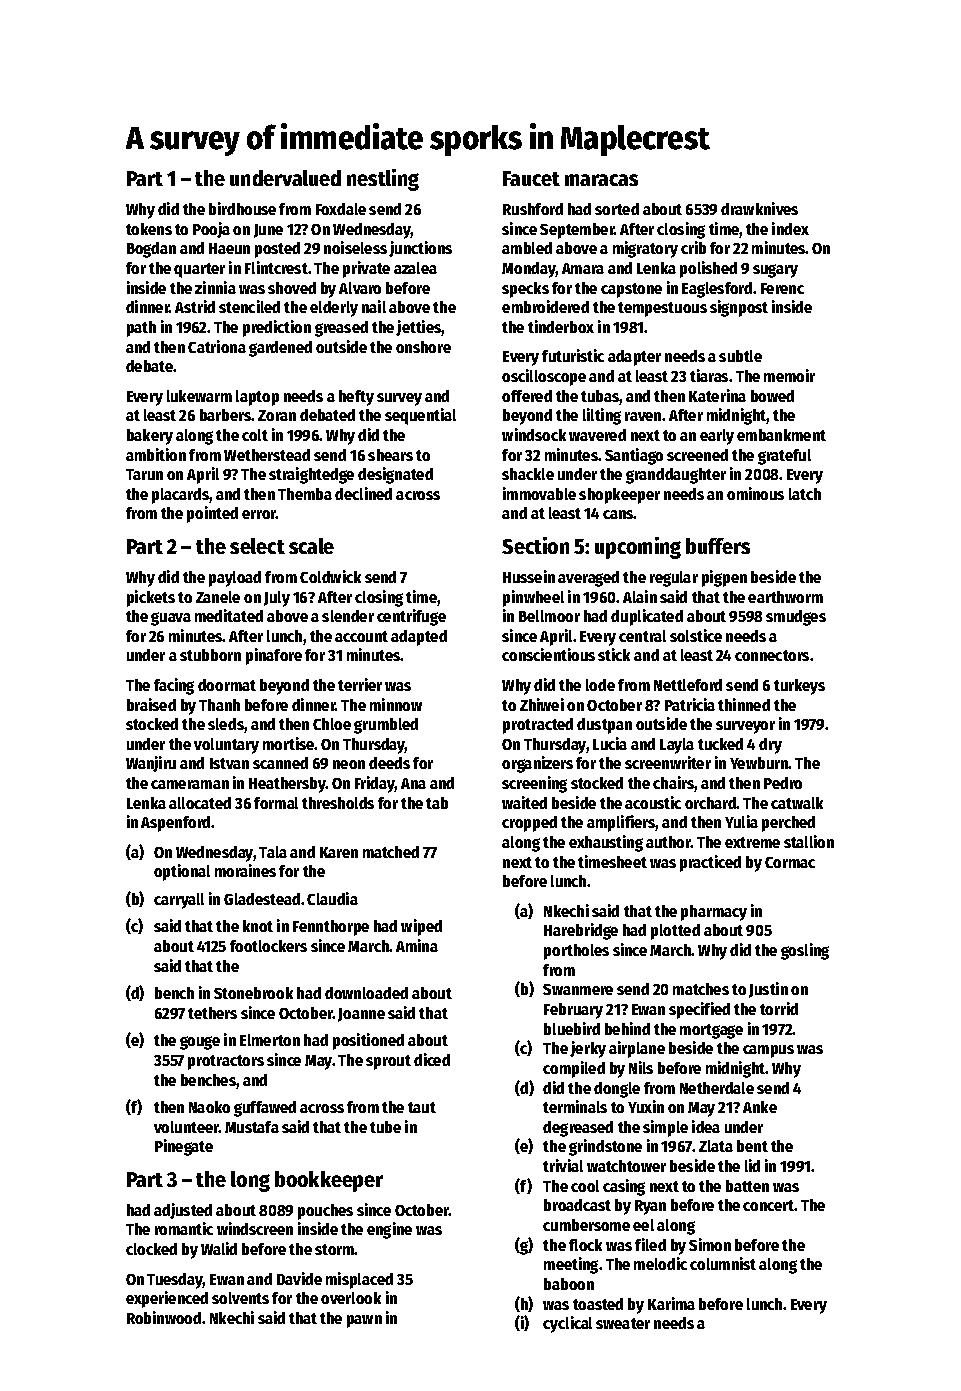  I want to click on drawknives, so click(759, 208).
